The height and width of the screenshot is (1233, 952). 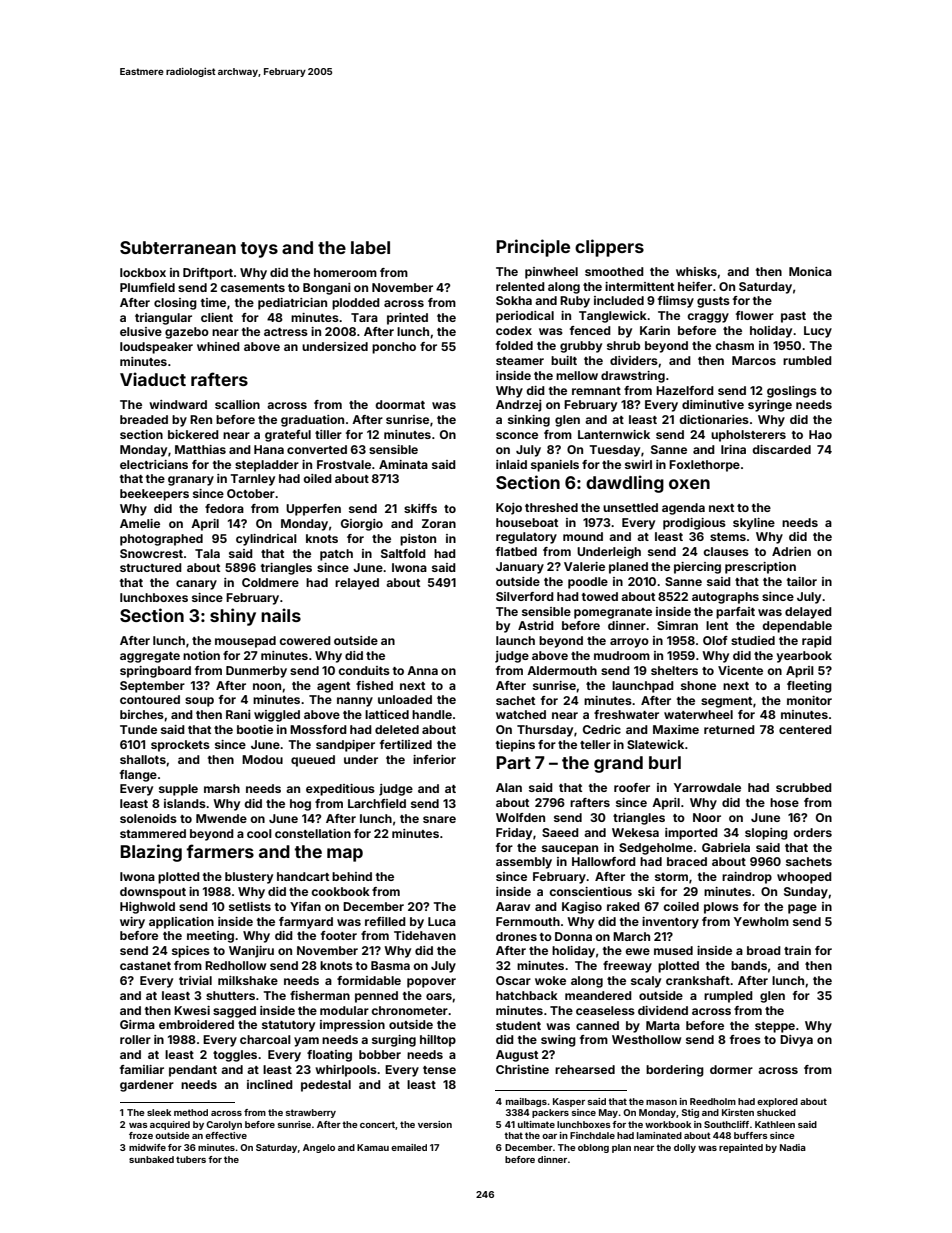 I want to click on Subterranean, so click(x=178, y=247).
